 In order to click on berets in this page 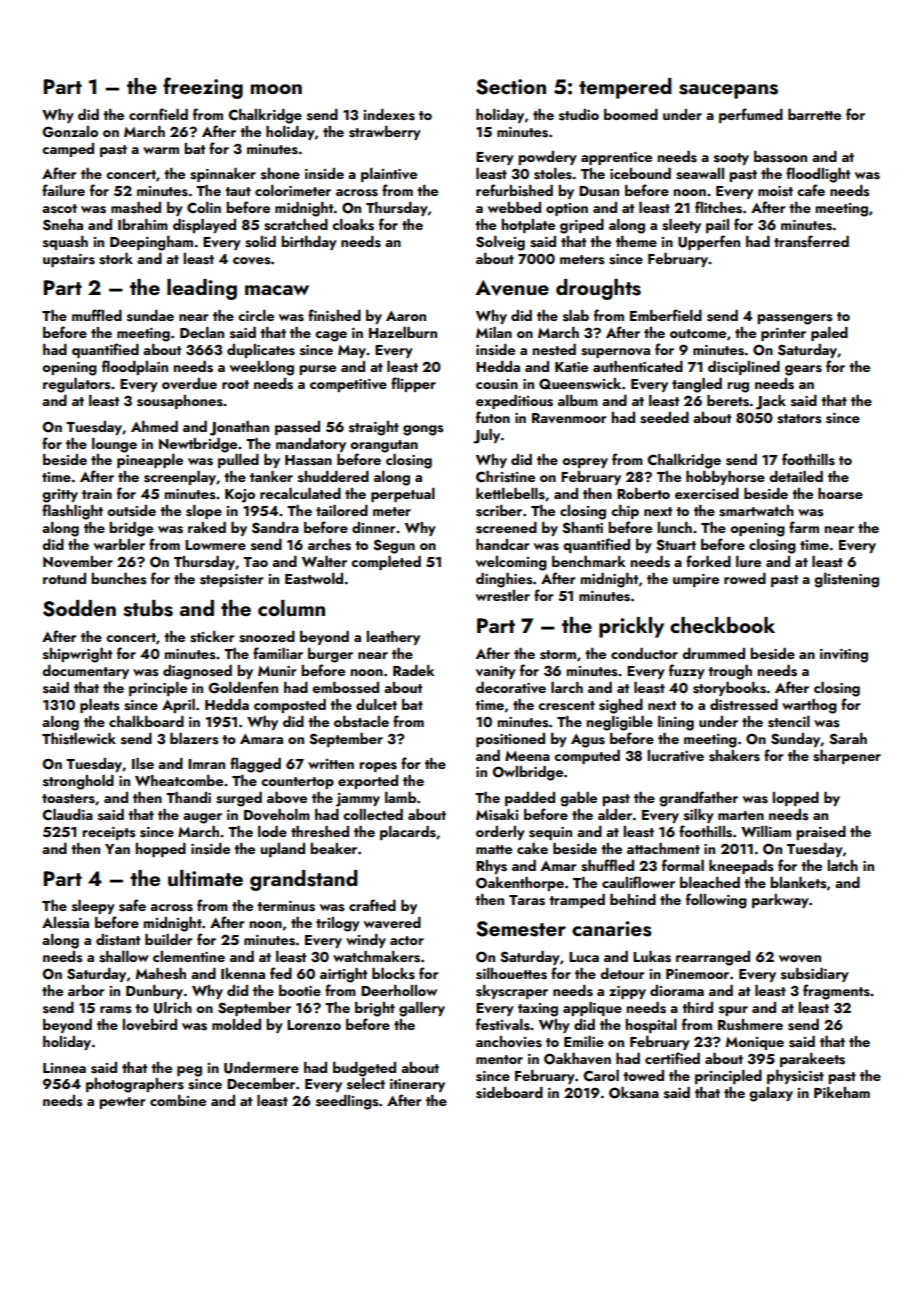, I will do `click(728, 401)`.
